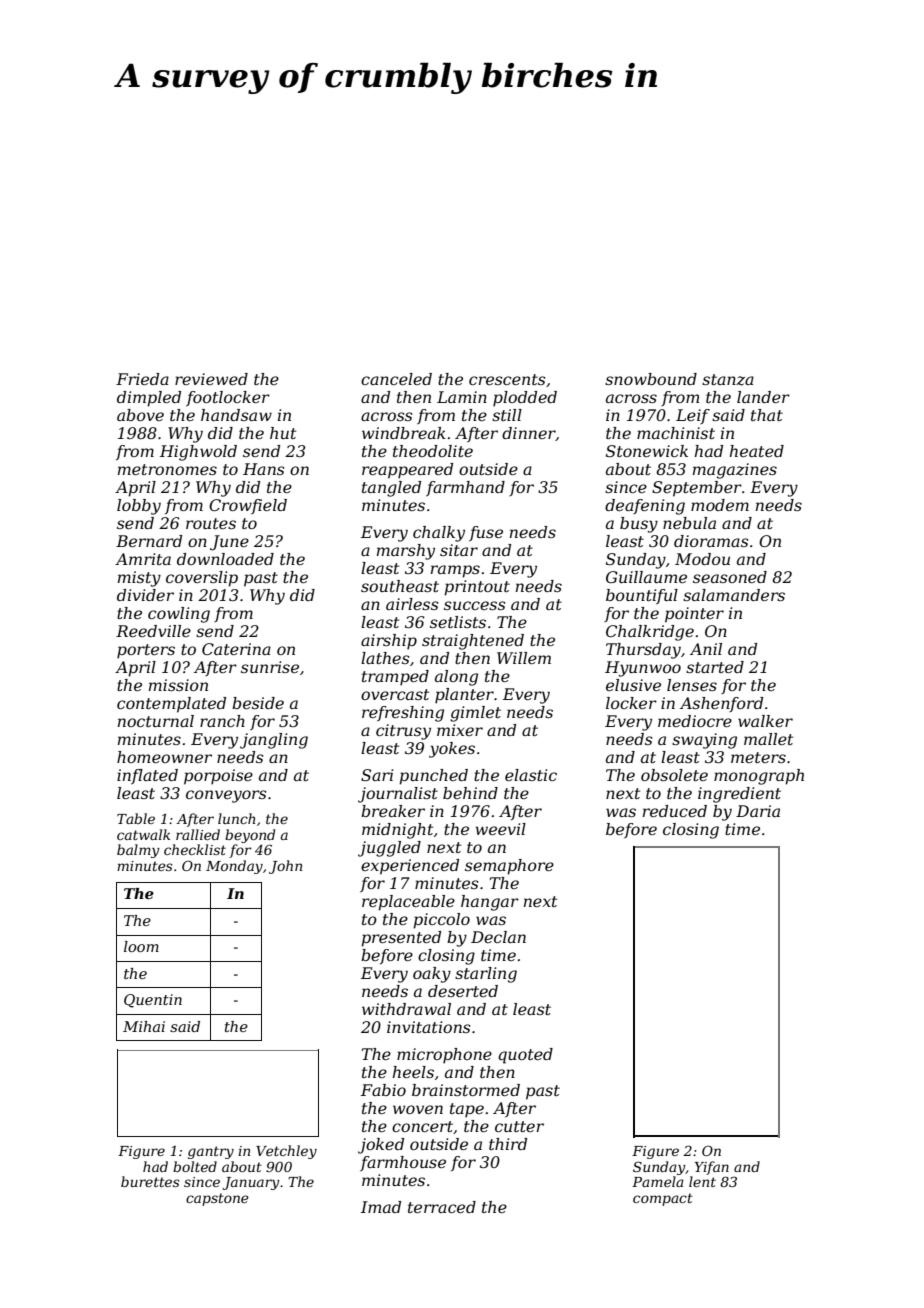 The image size is (924, 1308). Describe the element at coordinates (509, 867) in the document. I see `semaphore` at that location.
